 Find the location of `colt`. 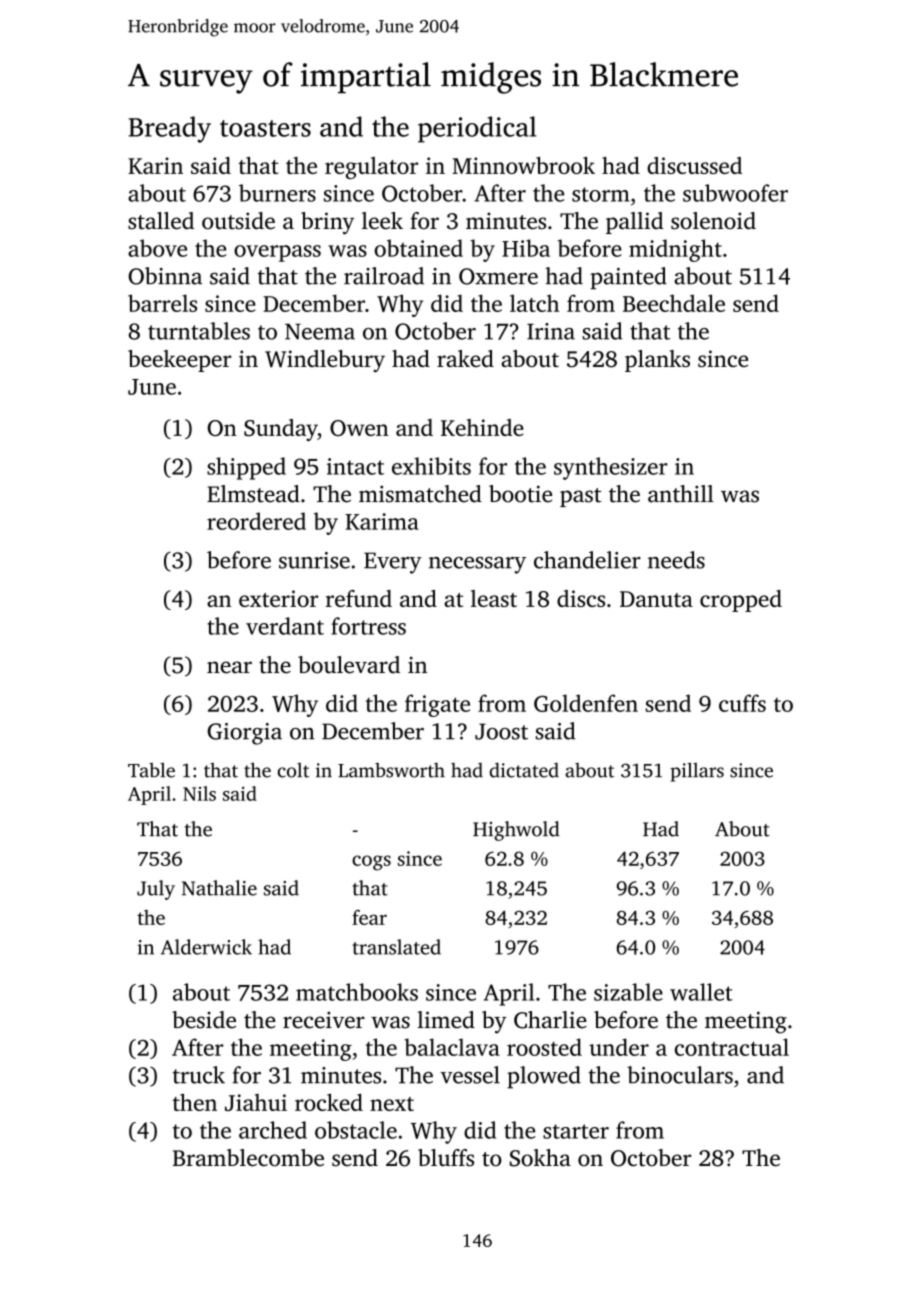

colt is located at coordinates (293, 770).
